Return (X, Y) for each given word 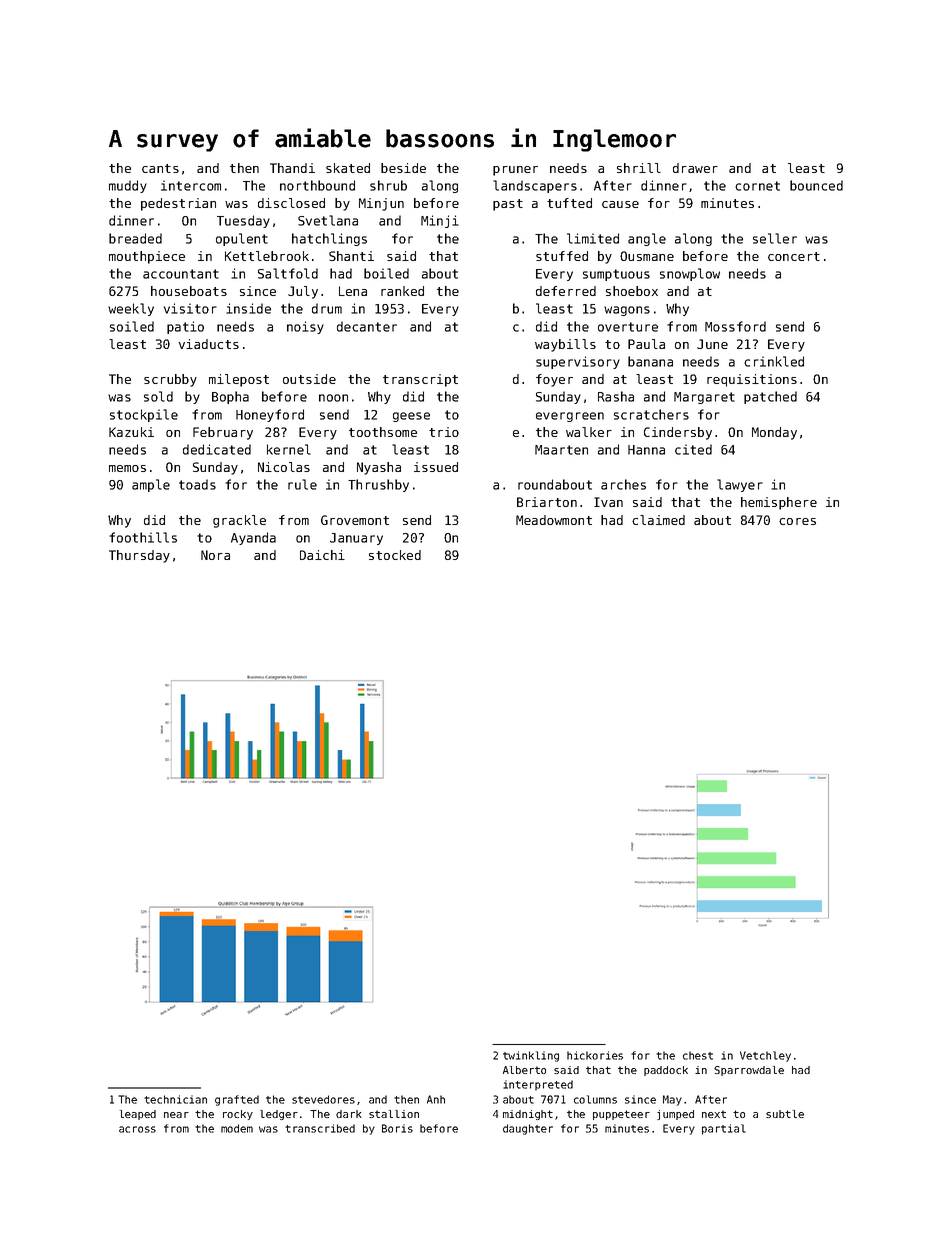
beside (403, 168)
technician (175, 1099)
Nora (215, 555)
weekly (131, 309)
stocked (395, 555)
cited (693, 449)
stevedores (323, 1099)
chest (698, 1055)
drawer (695, 168)
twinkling (531, 1056)
